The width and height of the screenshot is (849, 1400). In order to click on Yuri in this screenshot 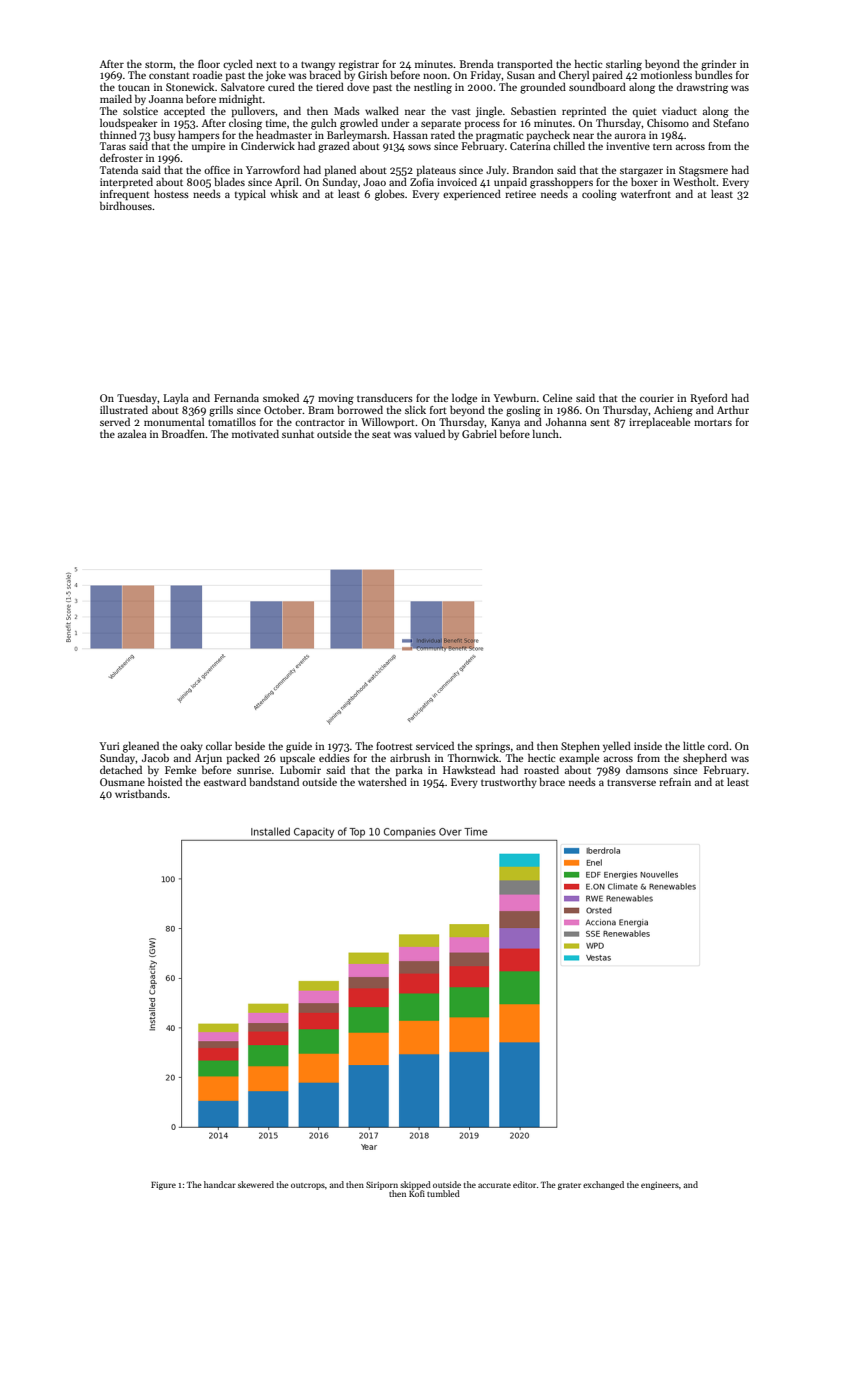, I will do `click(109, 746)`.
